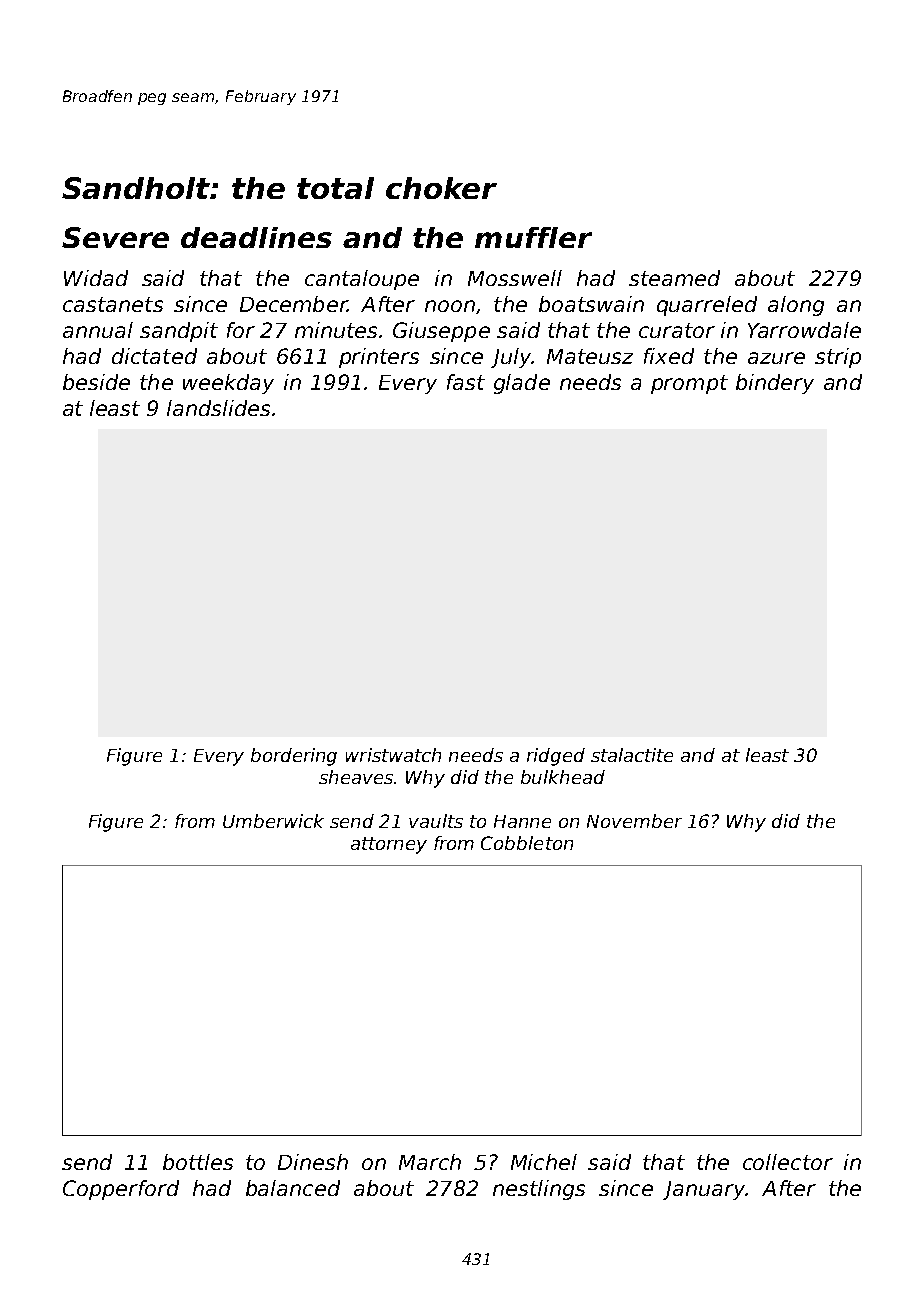 The width and height of the screenshot is (924, 1311). I want to click on bordering, so click(294, 757).
